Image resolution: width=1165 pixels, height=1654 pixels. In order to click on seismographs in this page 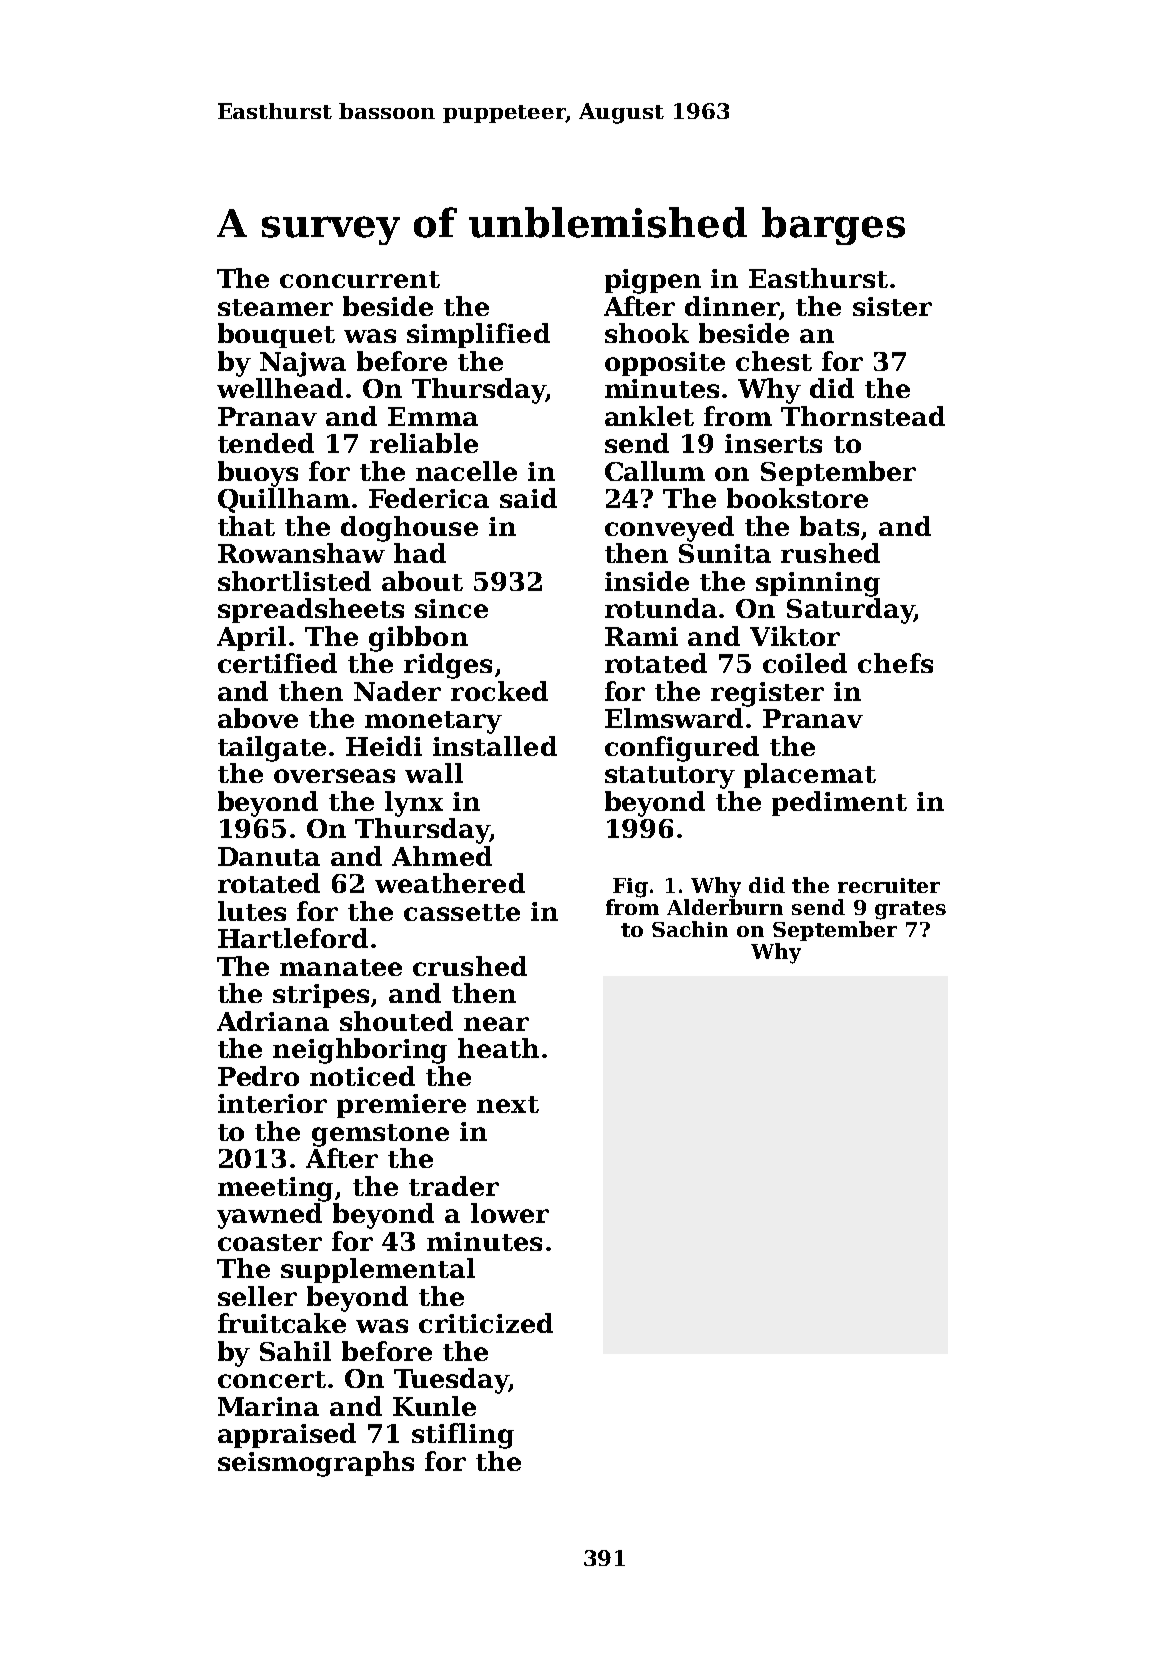, I will do `click(316, 1464)`.
